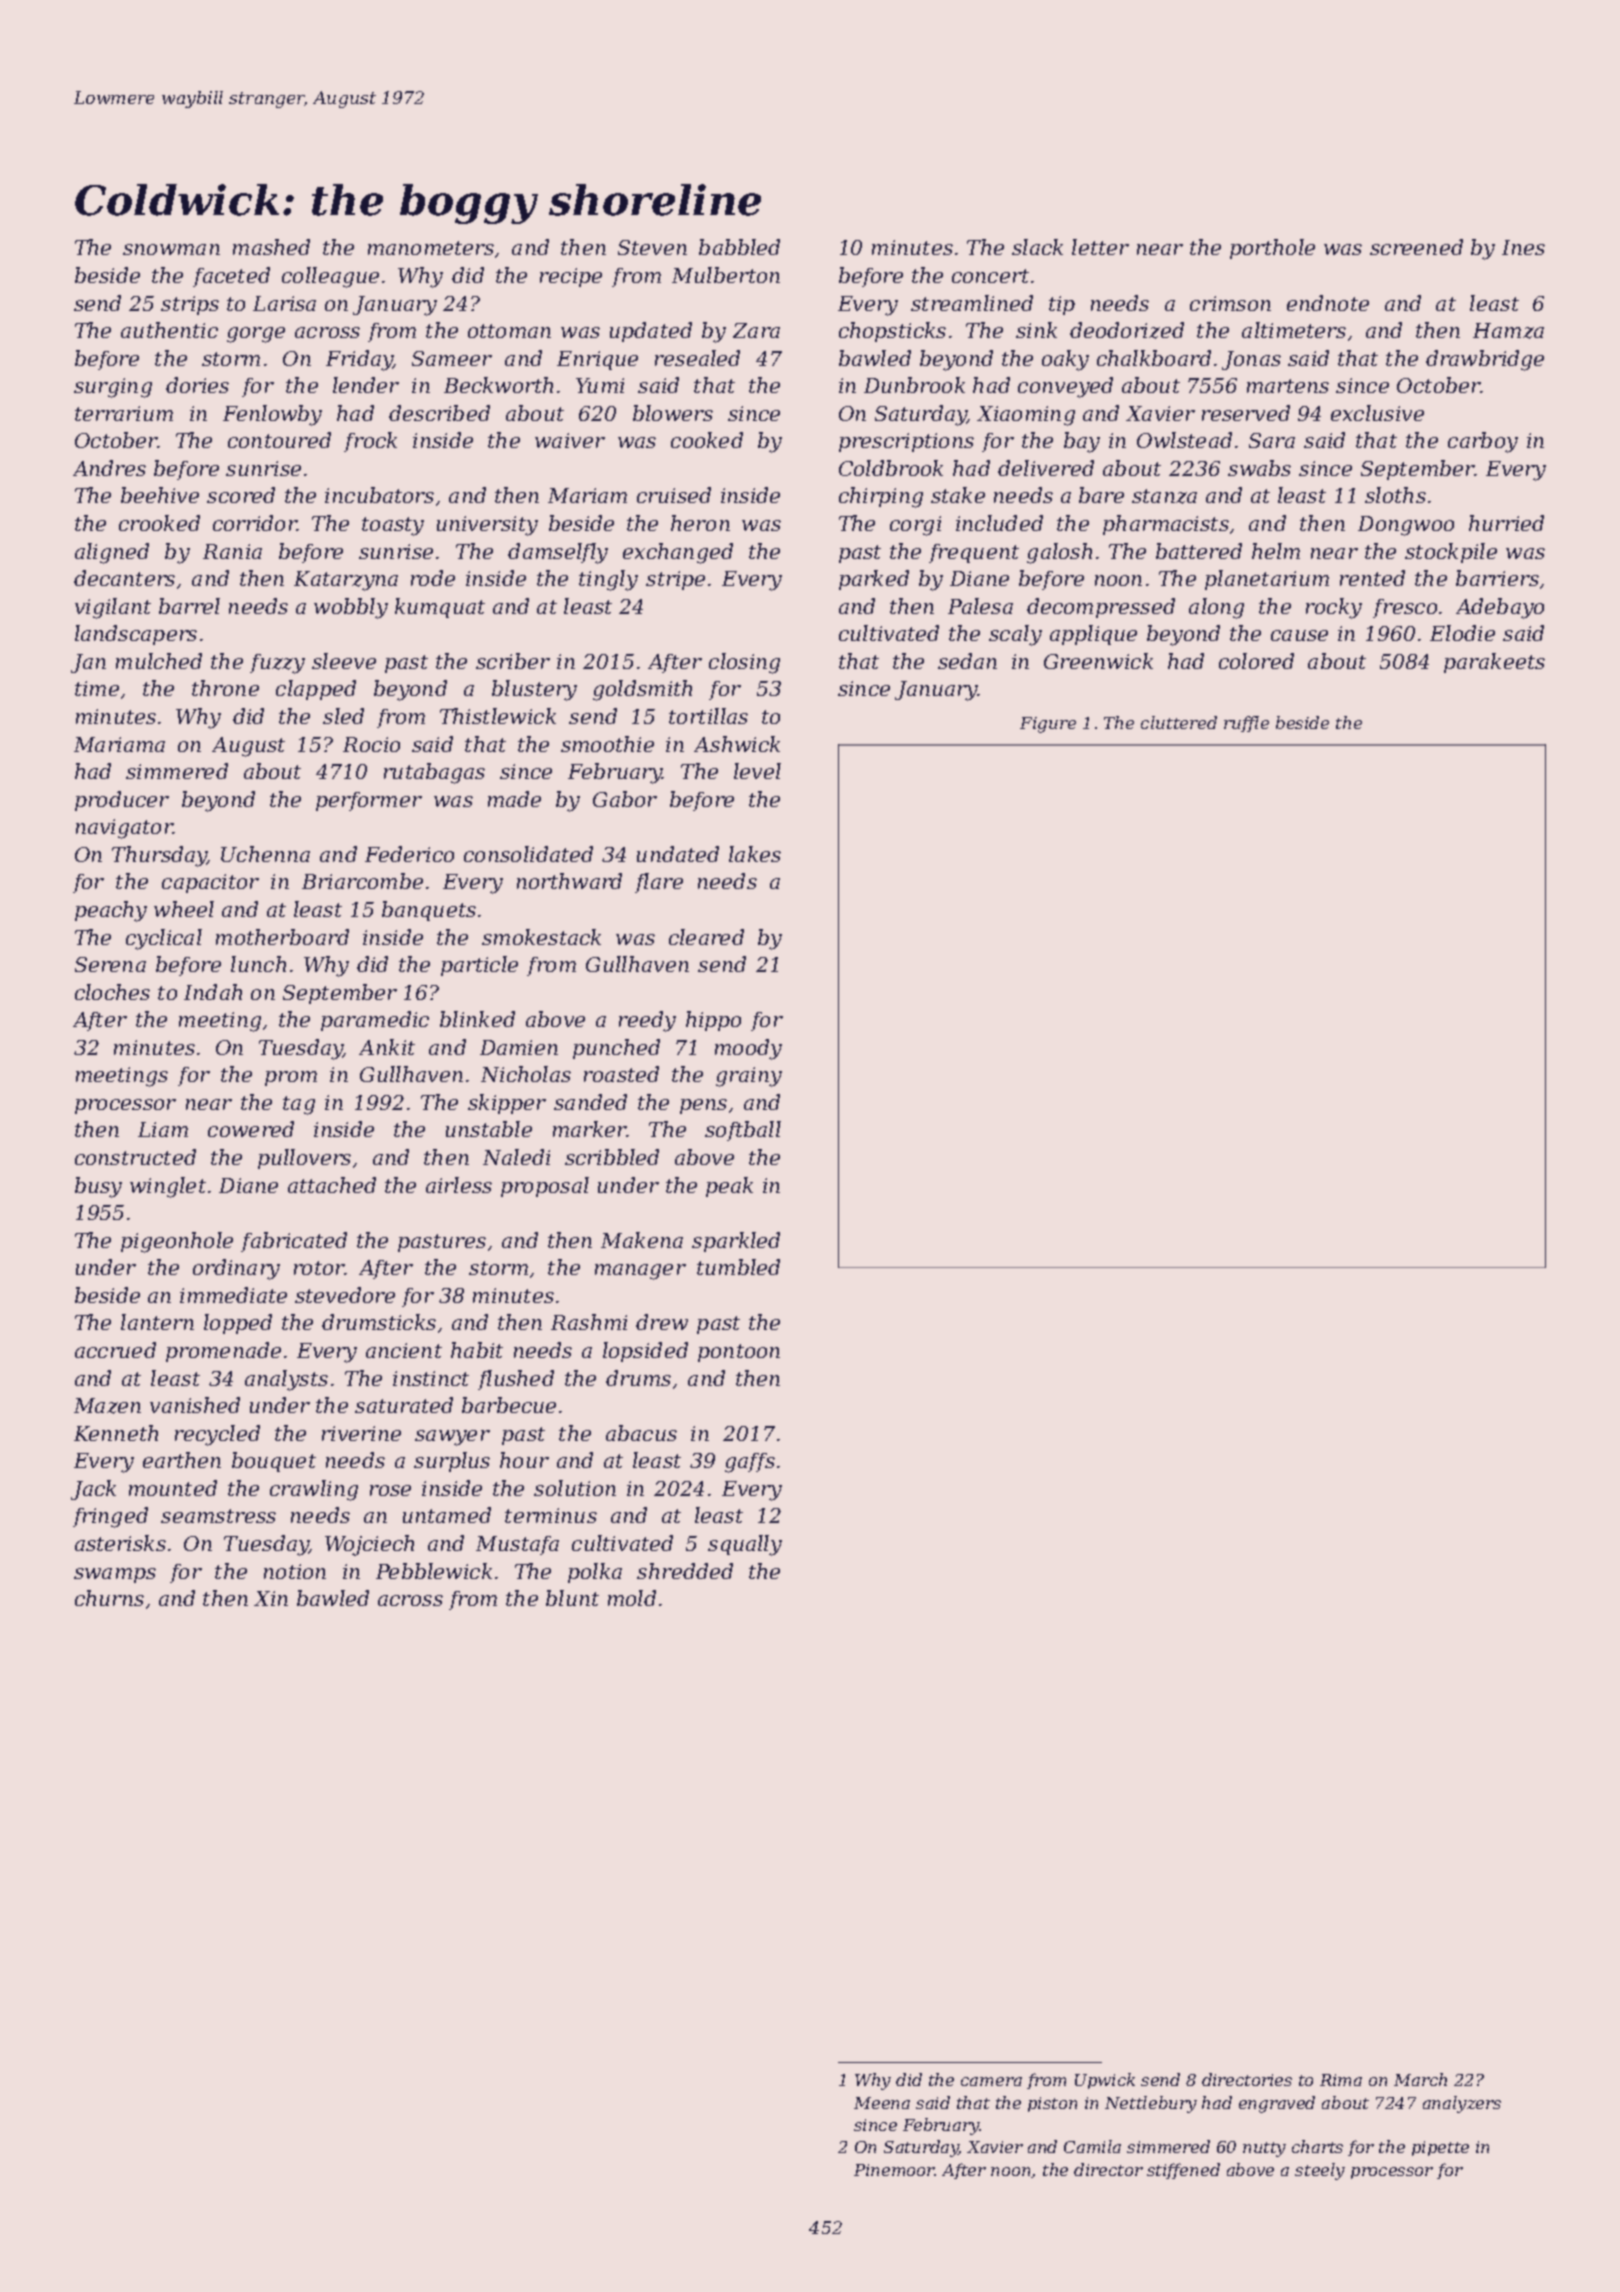  What do you see at coordinates (113, 388) in the document?
I see `surging` at bounding box center [113, 388].
